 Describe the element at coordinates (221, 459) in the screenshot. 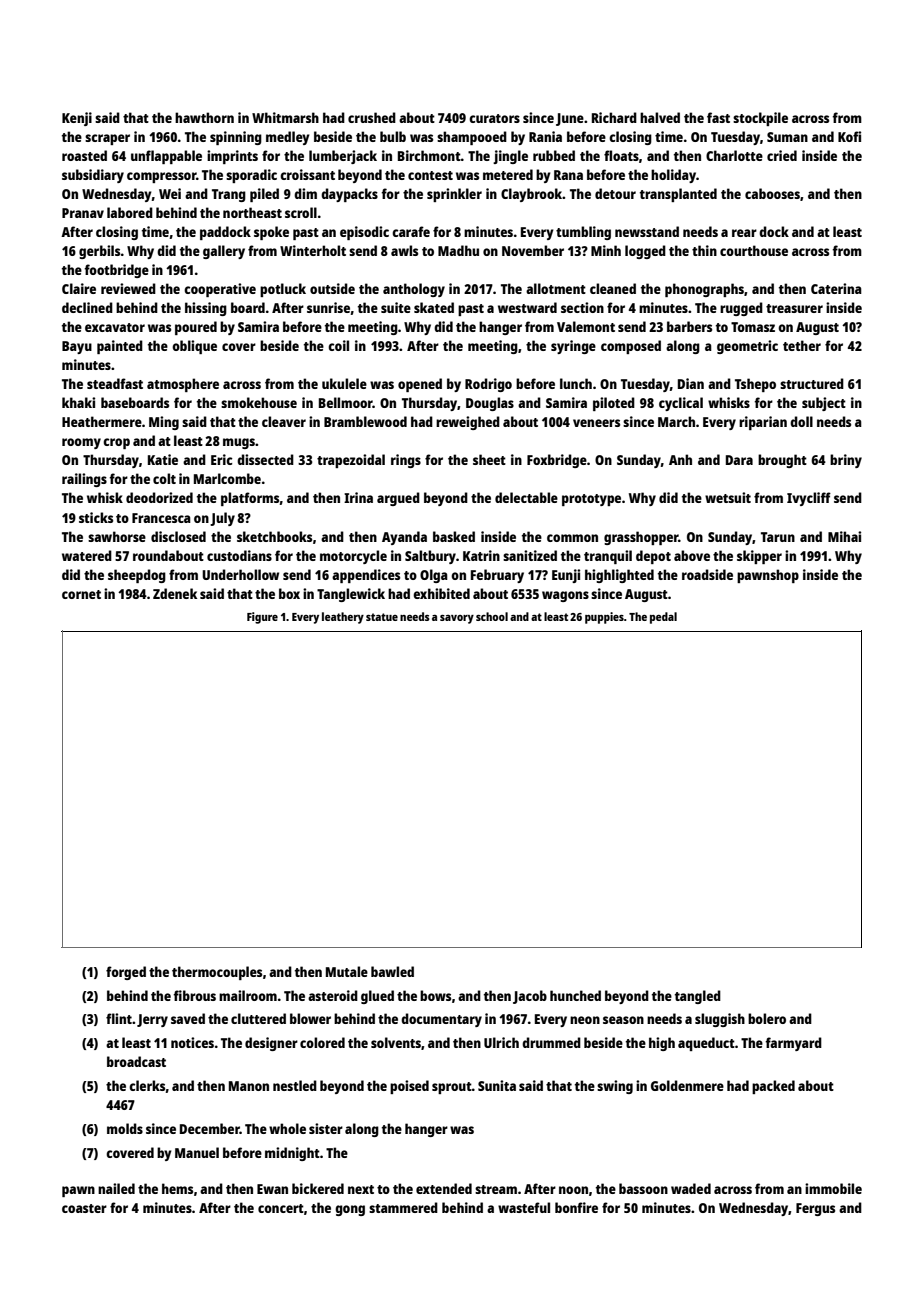

I see `Eric` at that location.
